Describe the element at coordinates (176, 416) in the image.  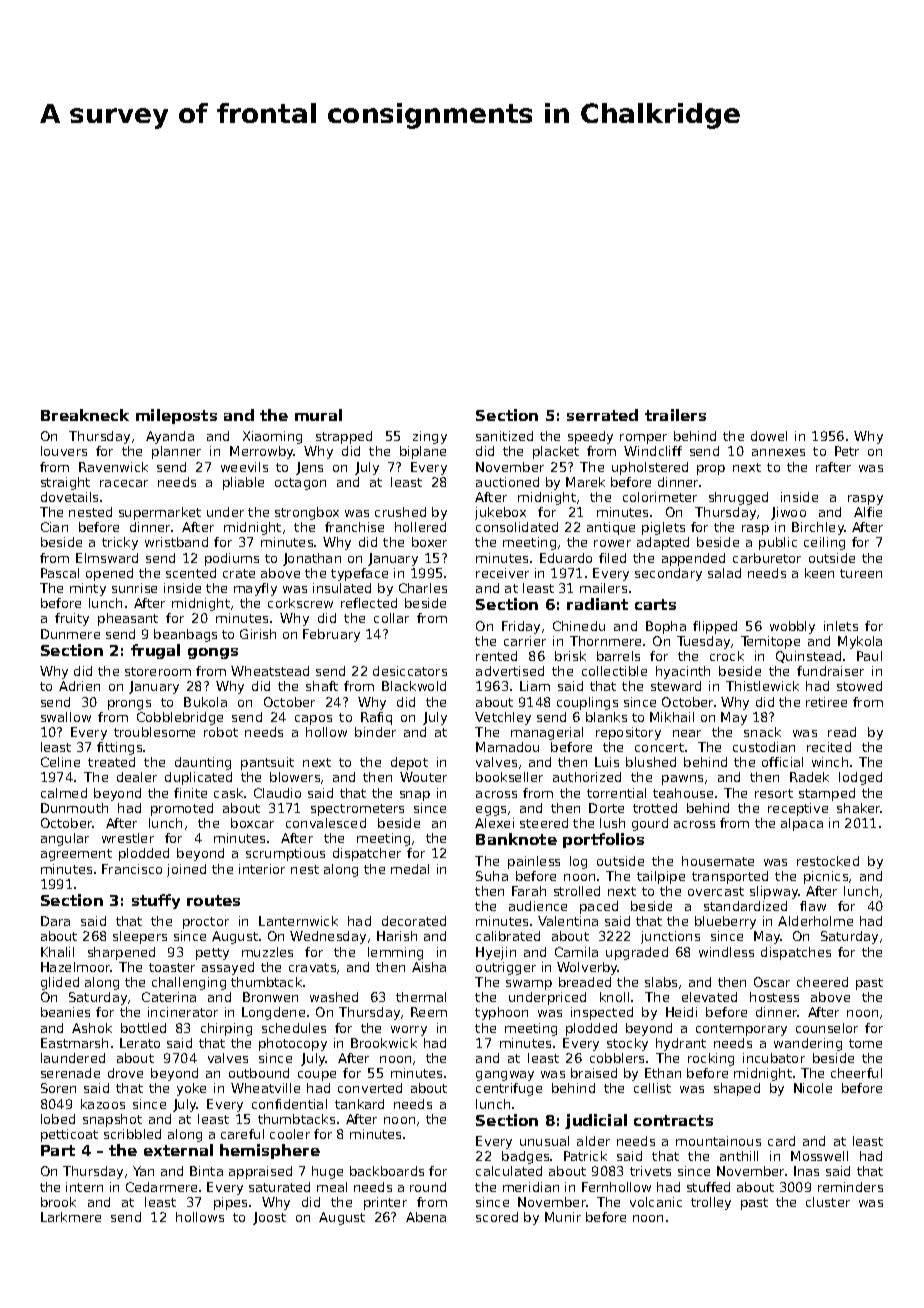
I see `mileposts` at that location.
